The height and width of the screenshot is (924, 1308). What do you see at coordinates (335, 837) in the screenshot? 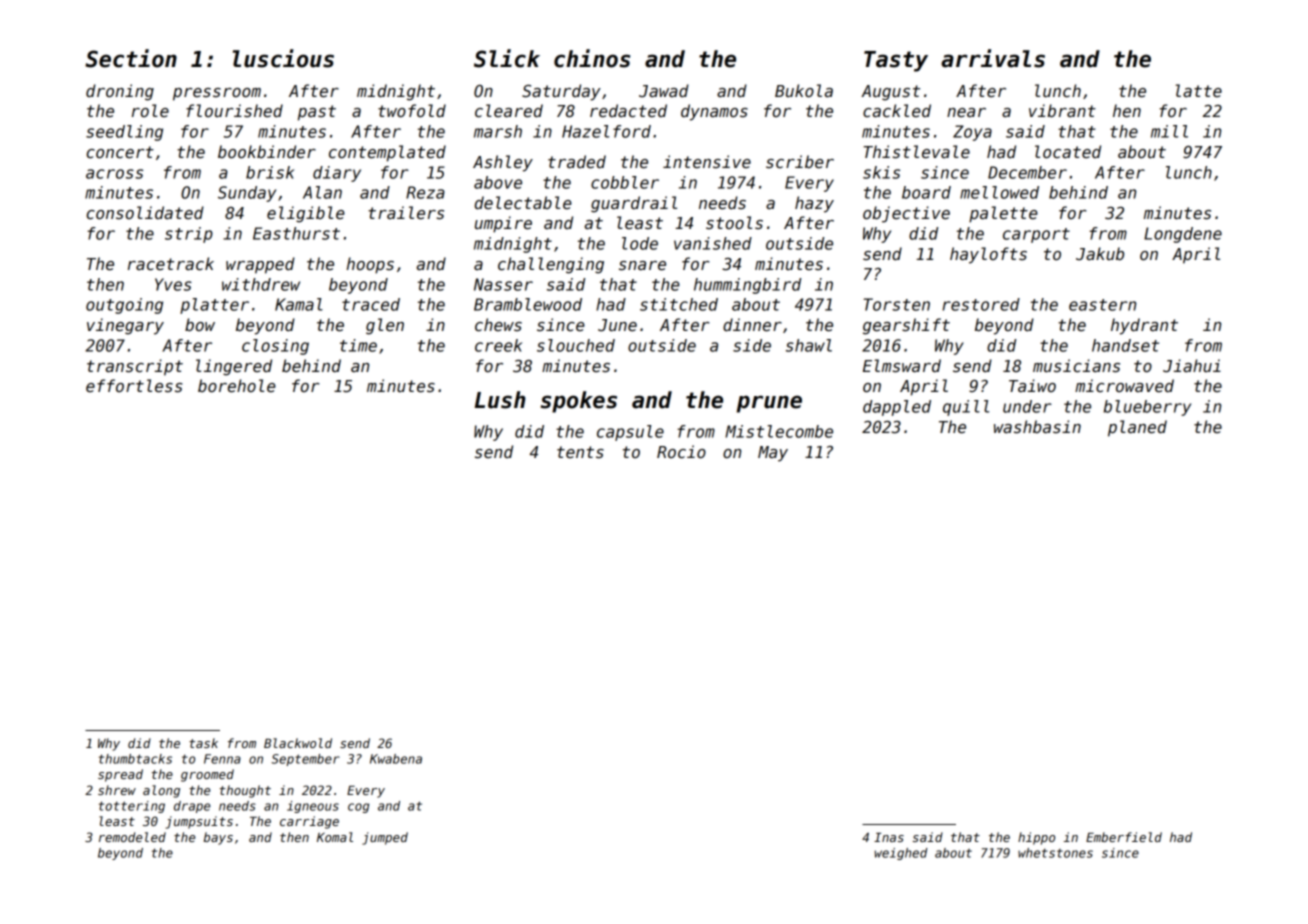
I see `Komal` at bounding box center [335, 837].
